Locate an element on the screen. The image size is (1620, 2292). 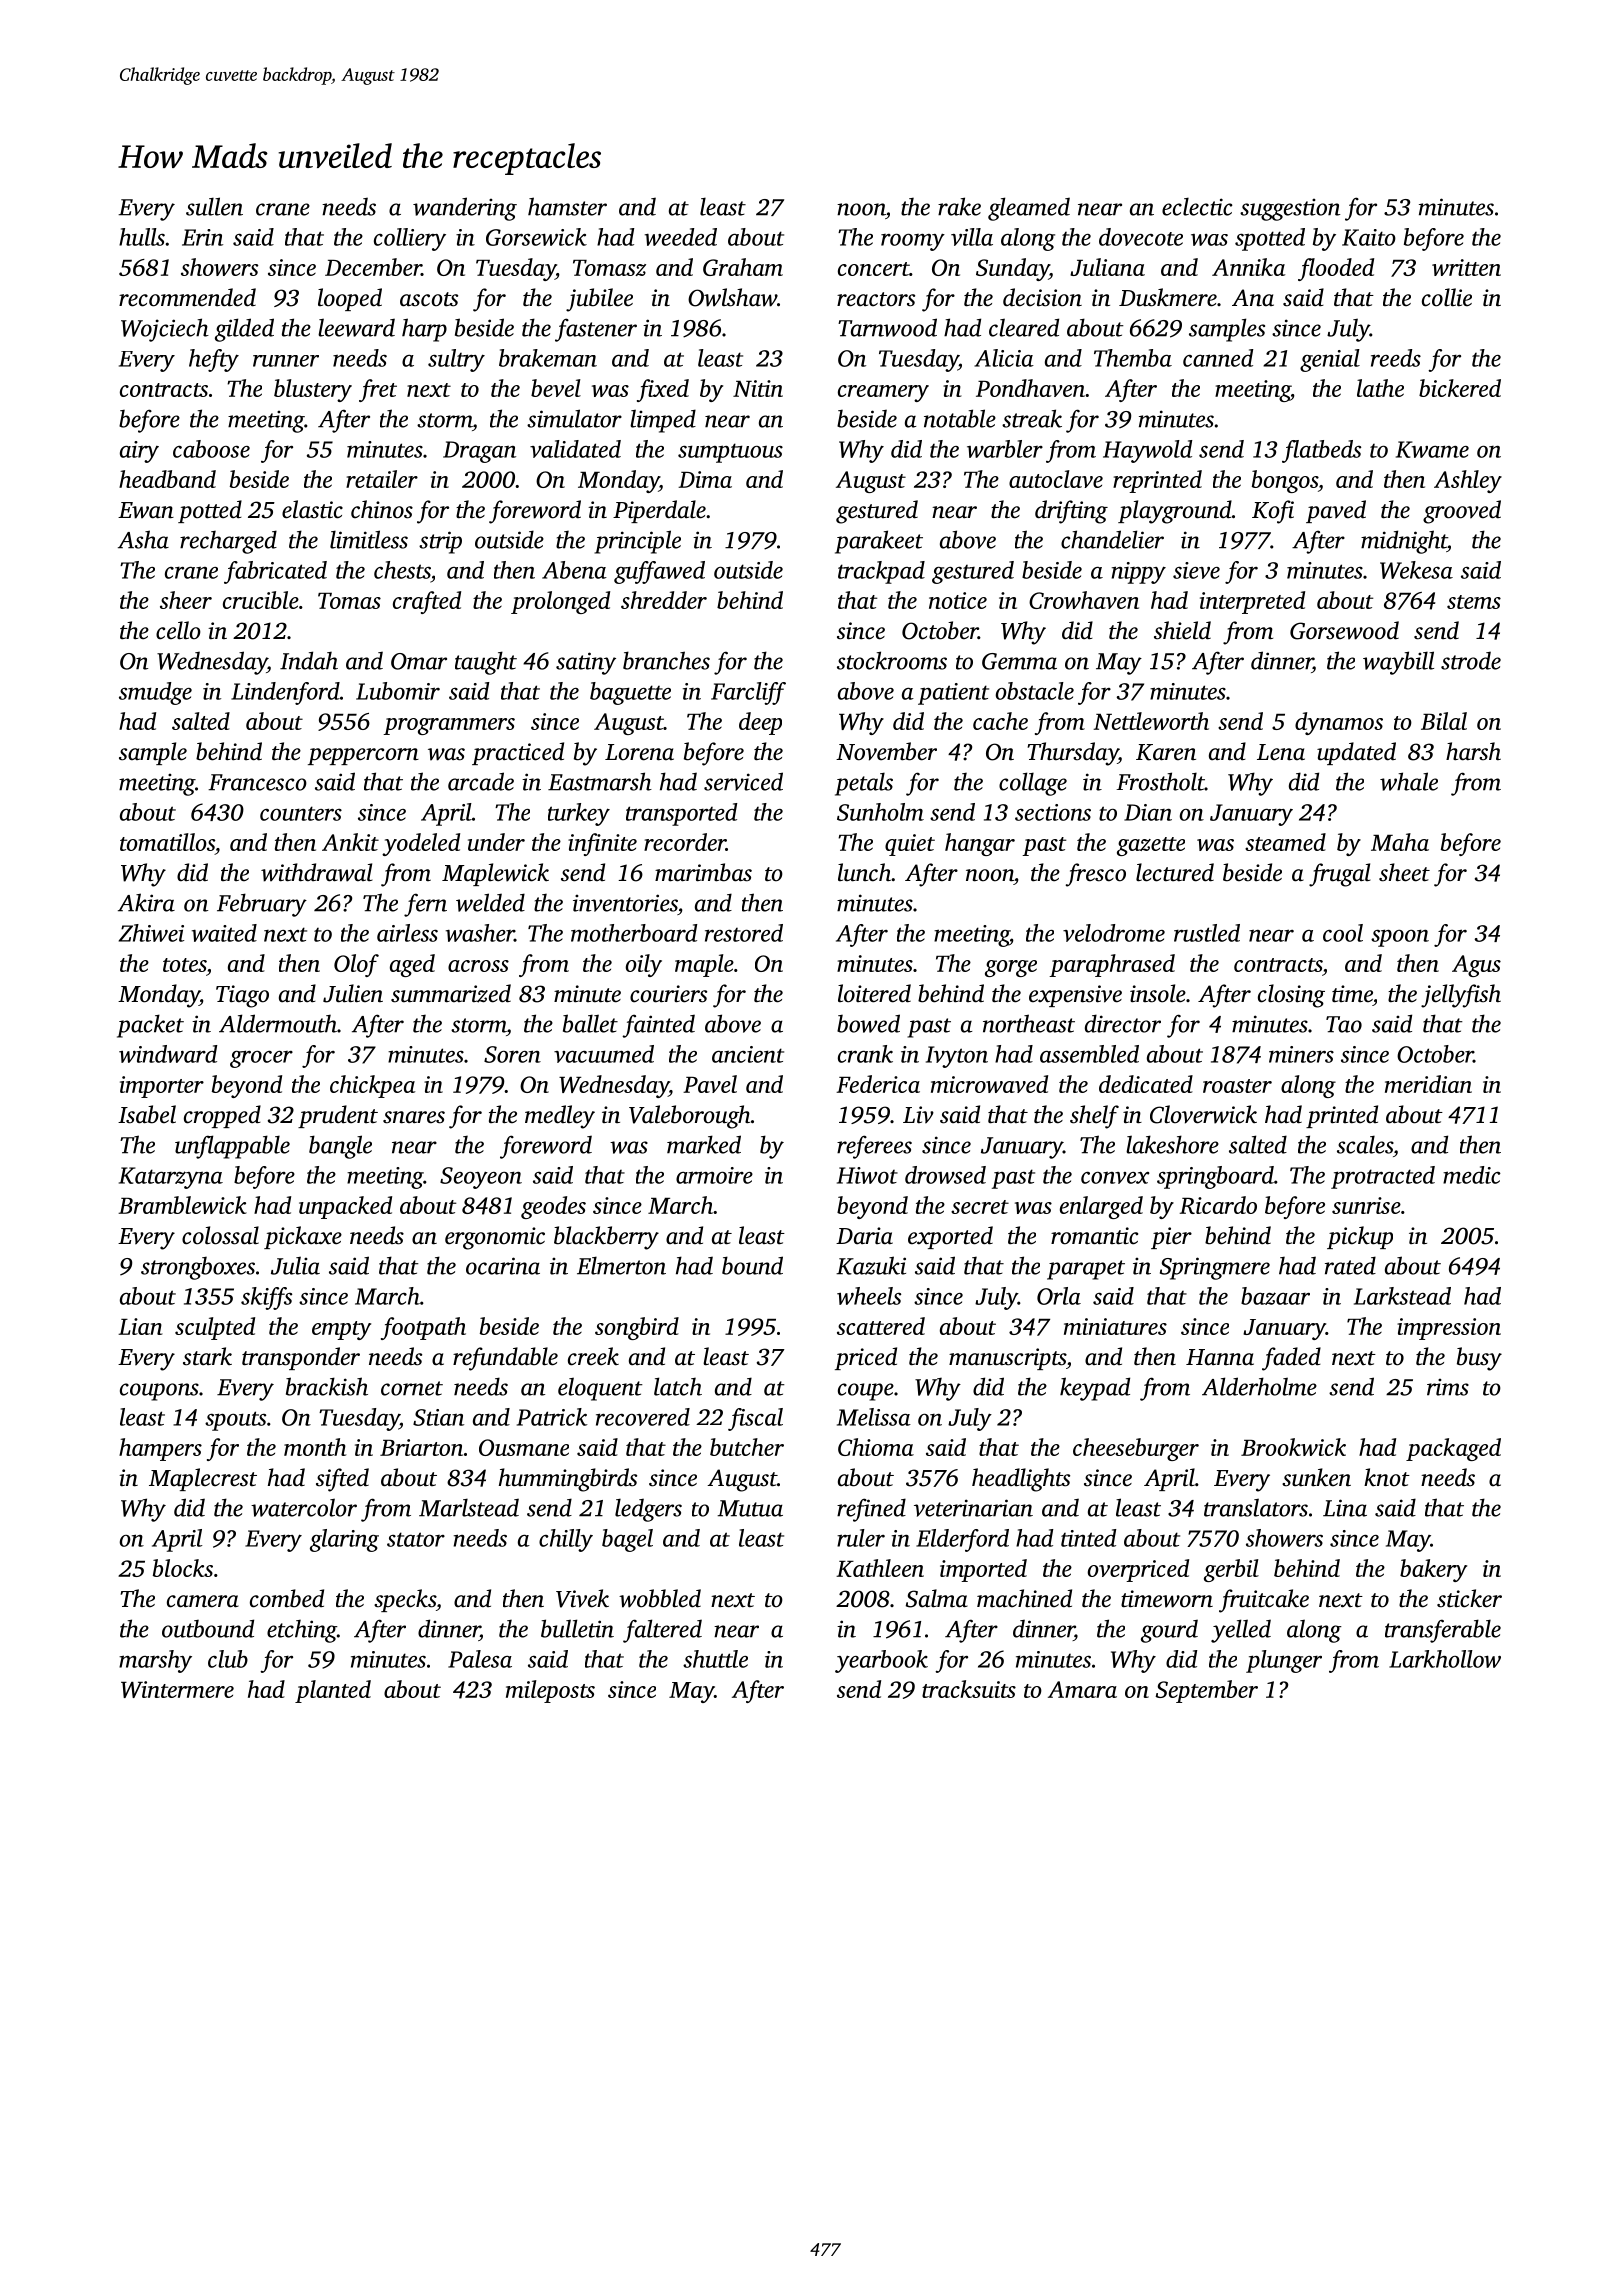
under is located at coordinates (496, 842).
